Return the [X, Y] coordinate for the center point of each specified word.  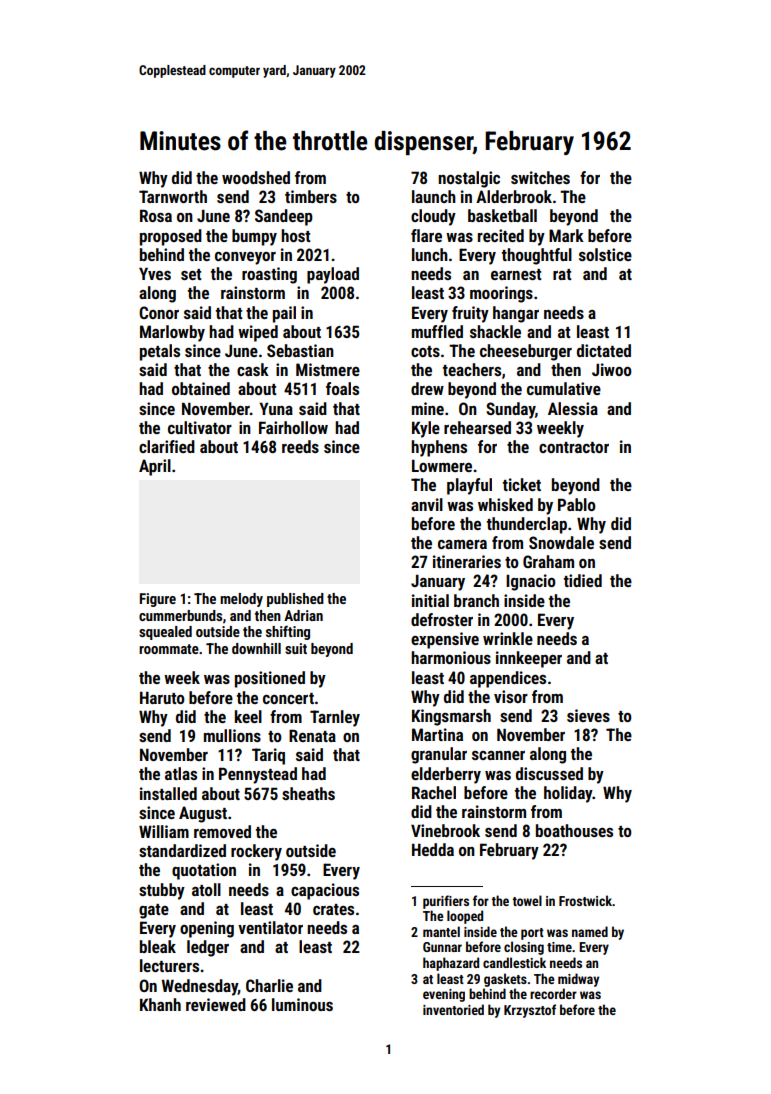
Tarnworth [173, 196]
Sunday [510, 410]
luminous [302, 1004]
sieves [588, 715]
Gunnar [442, 947]
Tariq [268, 756]
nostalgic [469, 179]
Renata [312, 735]
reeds [300, 446]
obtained [201, 388]
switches [540, 177]
